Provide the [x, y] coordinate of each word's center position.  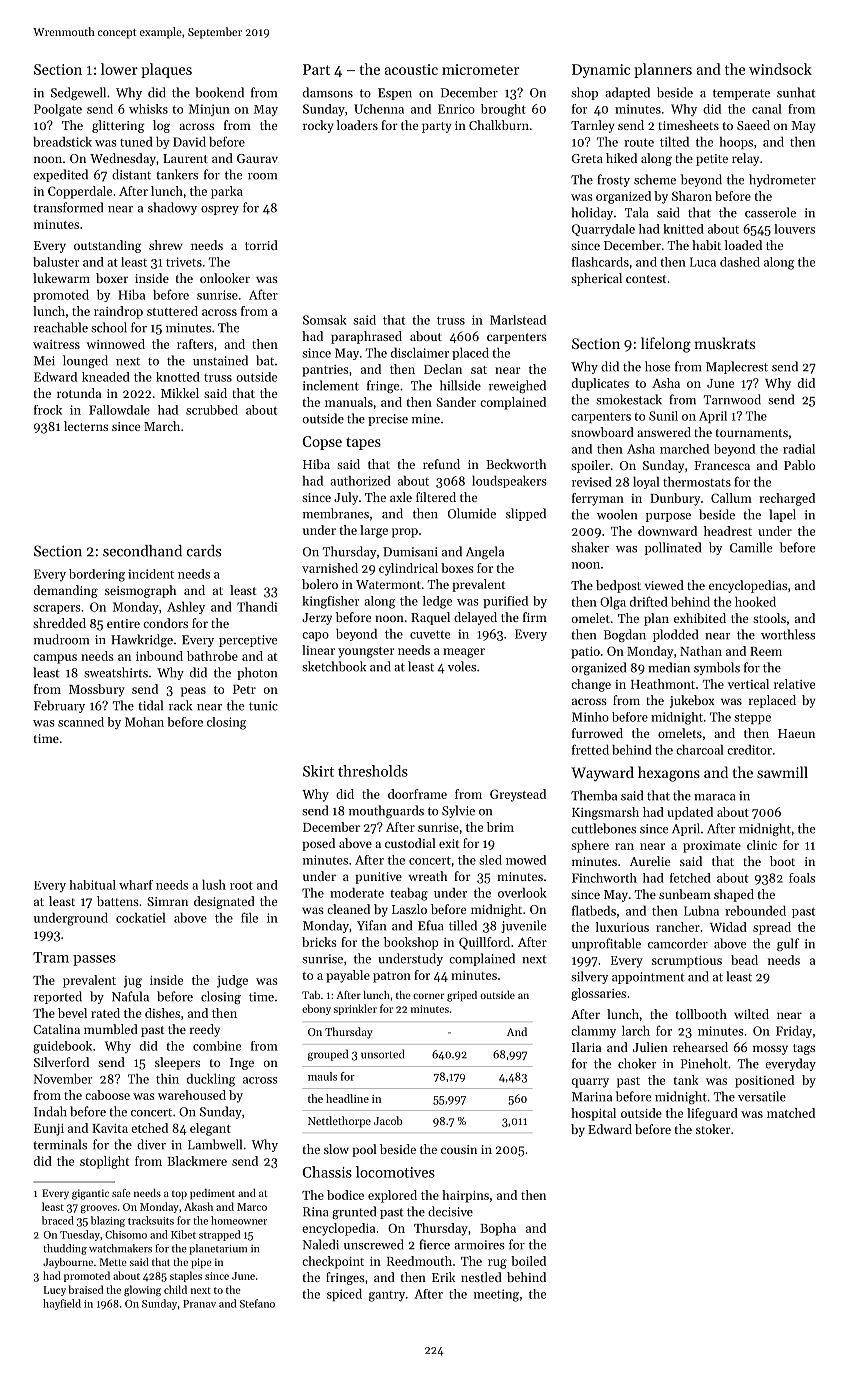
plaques [166, 70]
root [241, 885]
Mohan [144, 722]
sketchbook [334, 666]
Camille [751, 547]
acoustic [411, 69]
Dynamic [601, 71]
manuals [349, 402]
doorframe [417, 794]
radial [799, 449]
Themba [594, 795]
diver [151, 1144]
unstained [220, 360]
